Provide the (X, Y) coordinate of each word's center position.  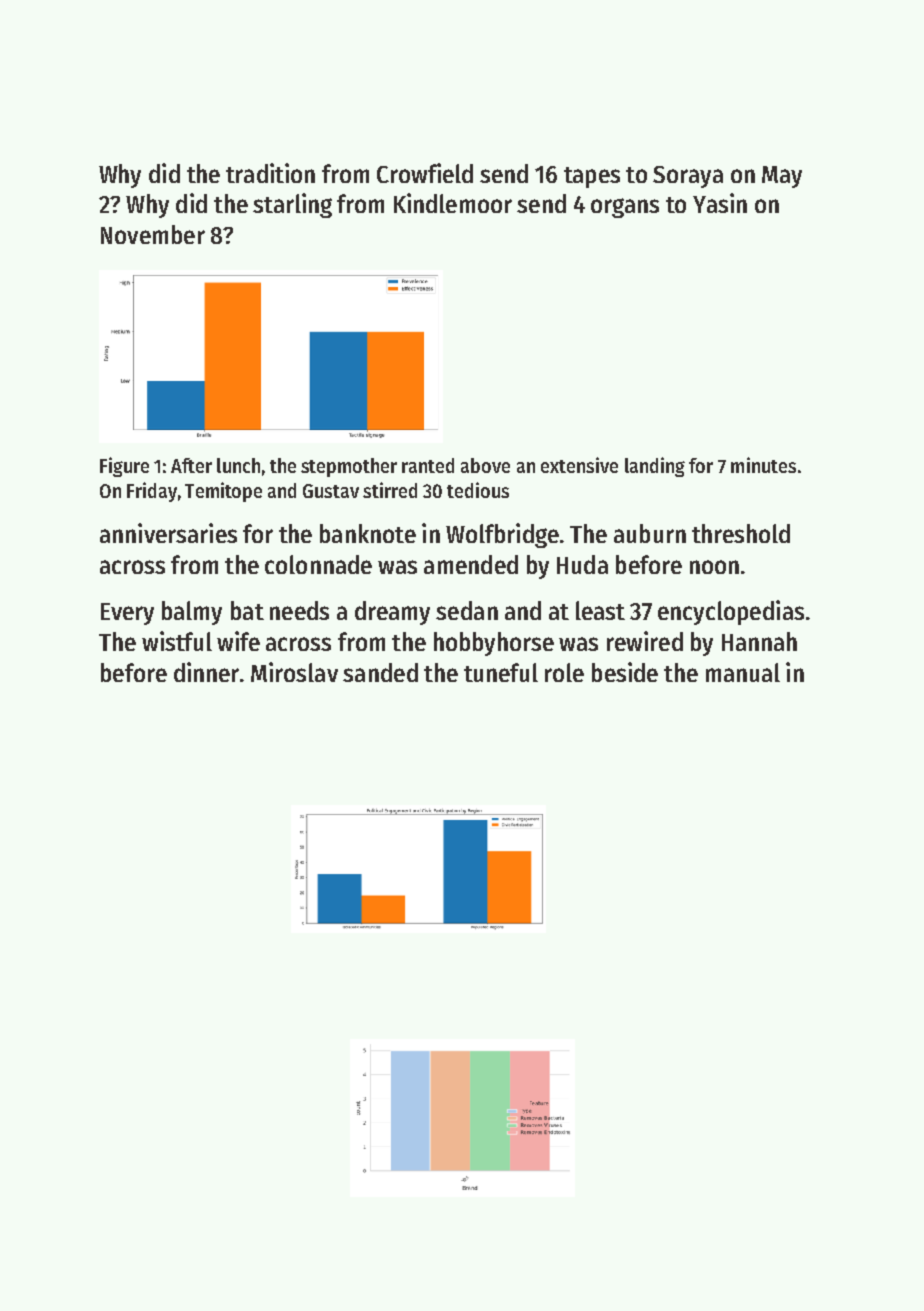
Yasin (720, 203)
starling (292, 205)
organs (625, 208)
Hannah (759, 641)
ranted (428, 465)
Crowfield (425, 173)
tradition (270, 173)
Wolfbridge (502, 535)
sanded (380, 672)
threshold (741, 533)
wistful (177, 641)
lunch (238, 465)
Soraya (688, 177)
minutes (763, 465)
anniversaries (168, 533)
